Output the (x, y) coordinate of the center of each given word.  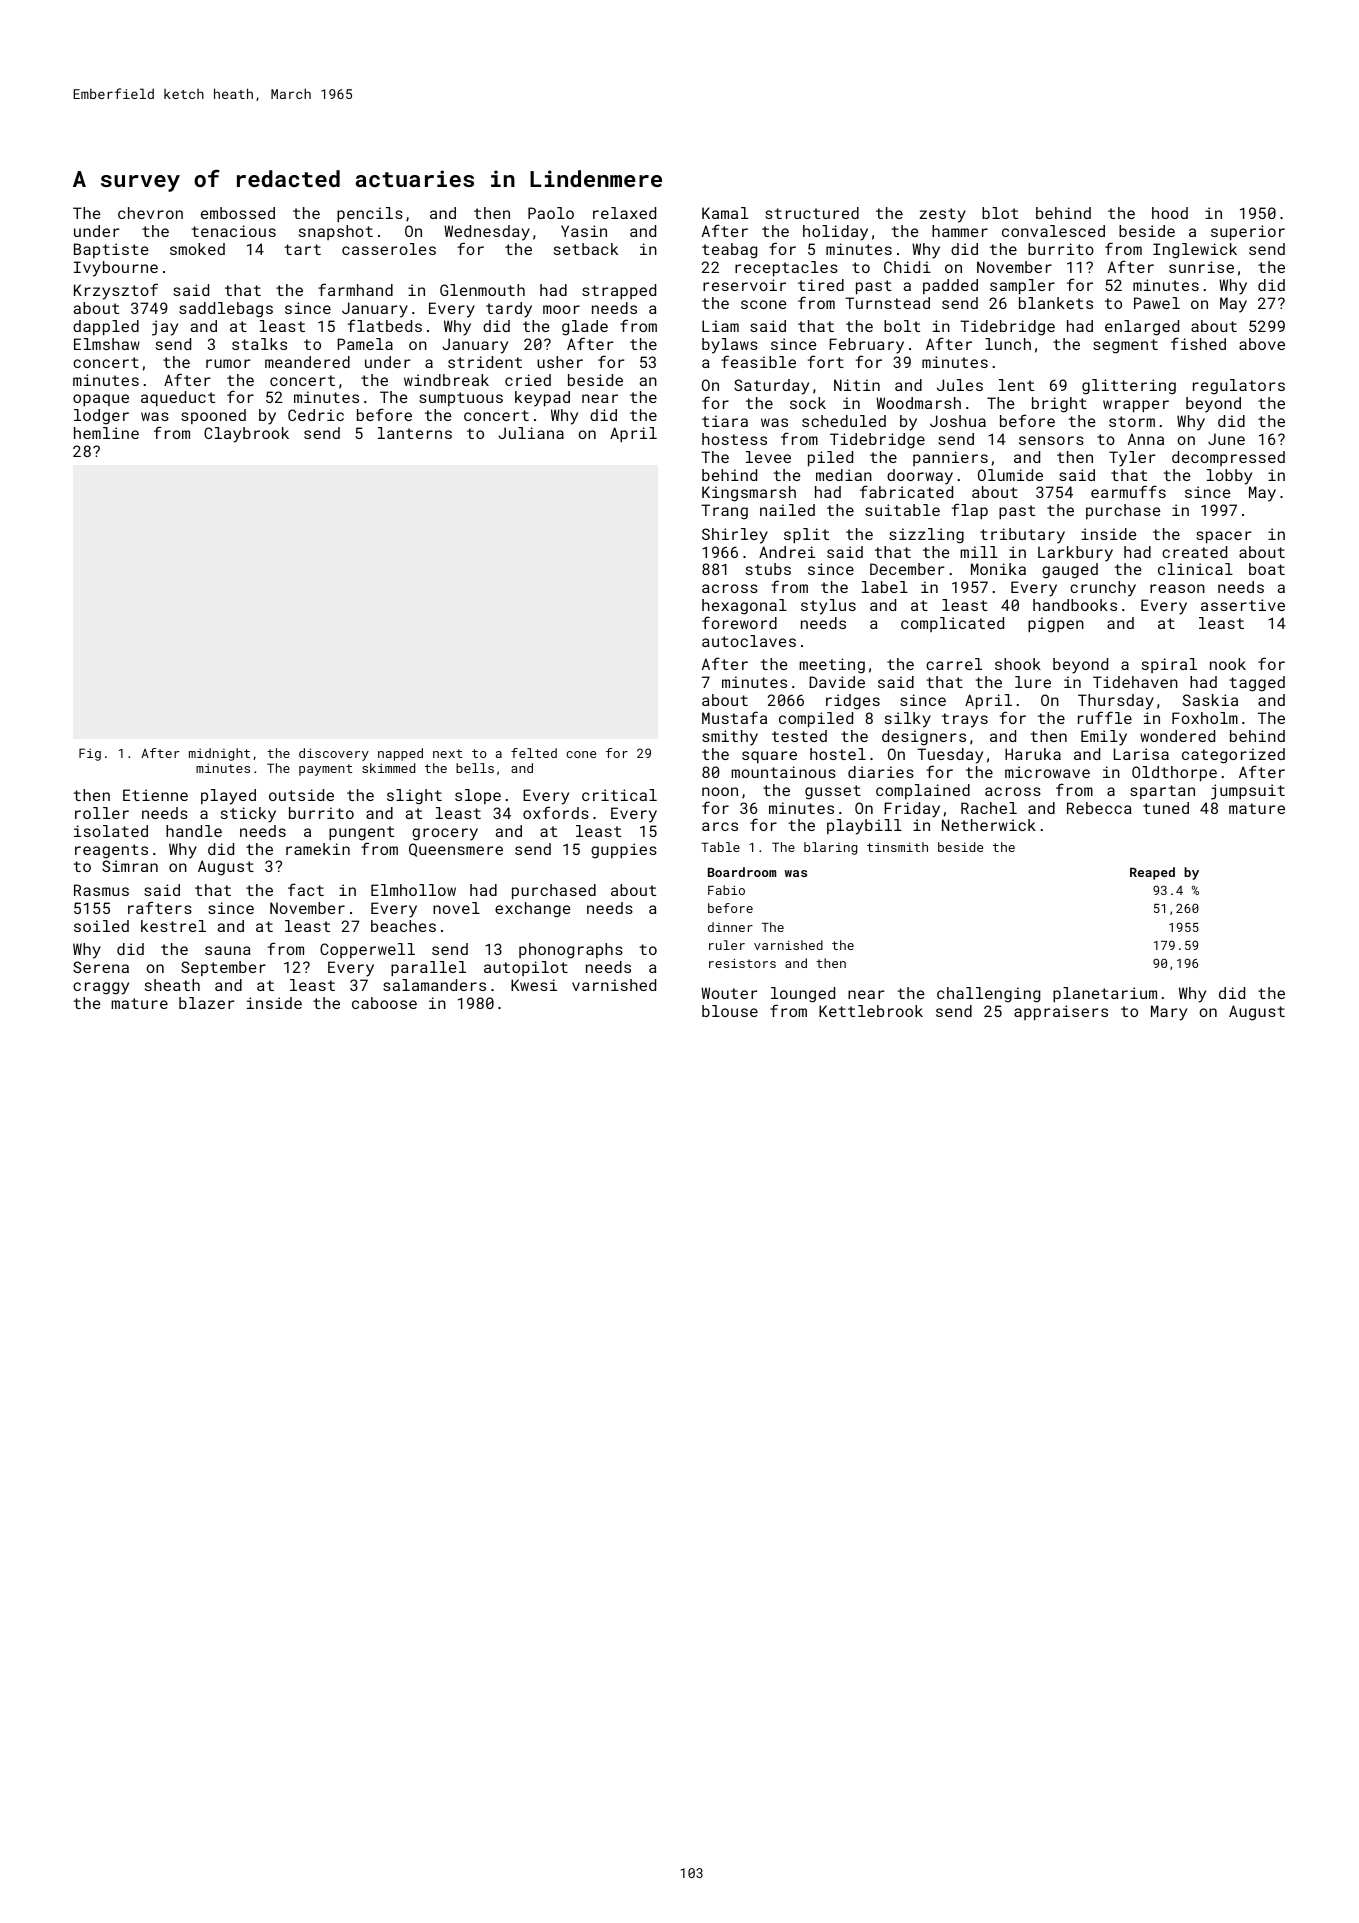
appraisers (1061, 1012)
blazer (206, 1003)
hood (1170, 213)
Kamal (725, 213)
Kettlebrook (871, 1011)
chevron (150, 213)
